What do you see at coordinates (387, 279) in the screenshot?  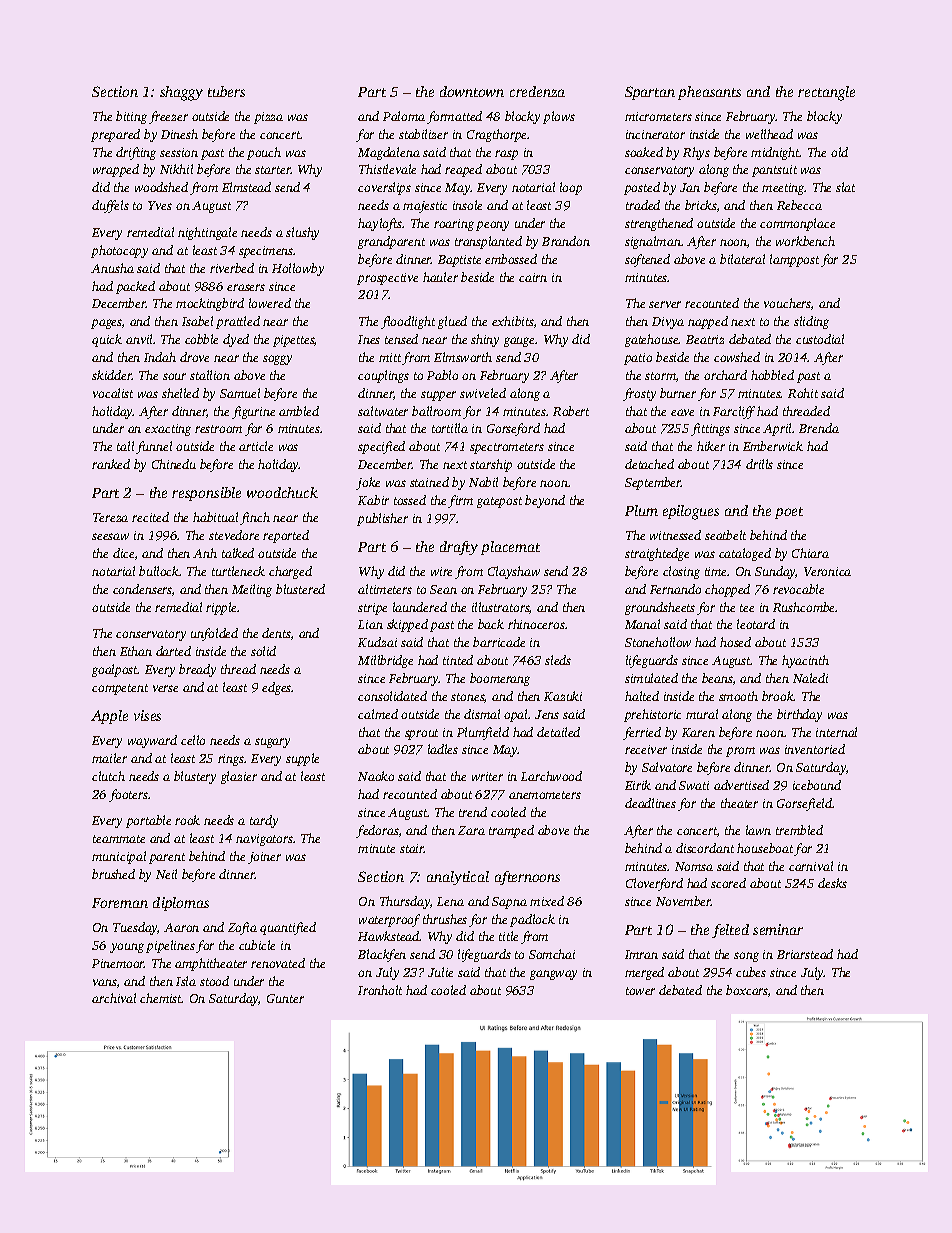 I see `prospective` at bounding box center [387, 279].
